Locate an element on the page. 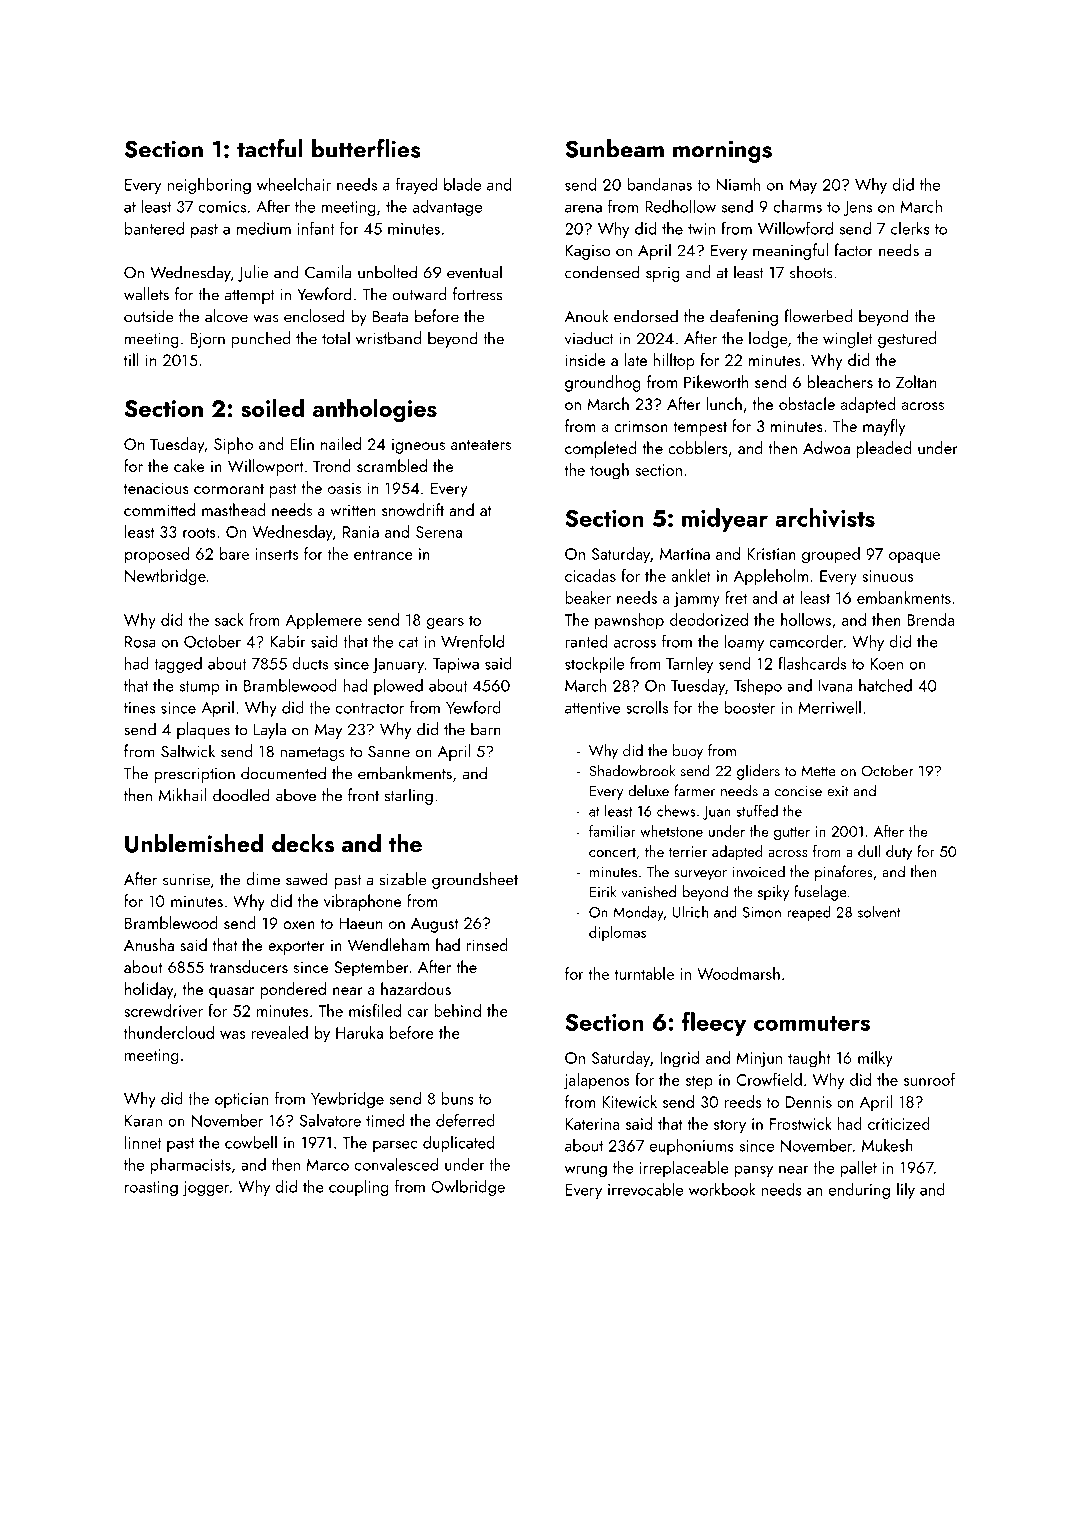  mornings is located at coordinates (722, 151).
